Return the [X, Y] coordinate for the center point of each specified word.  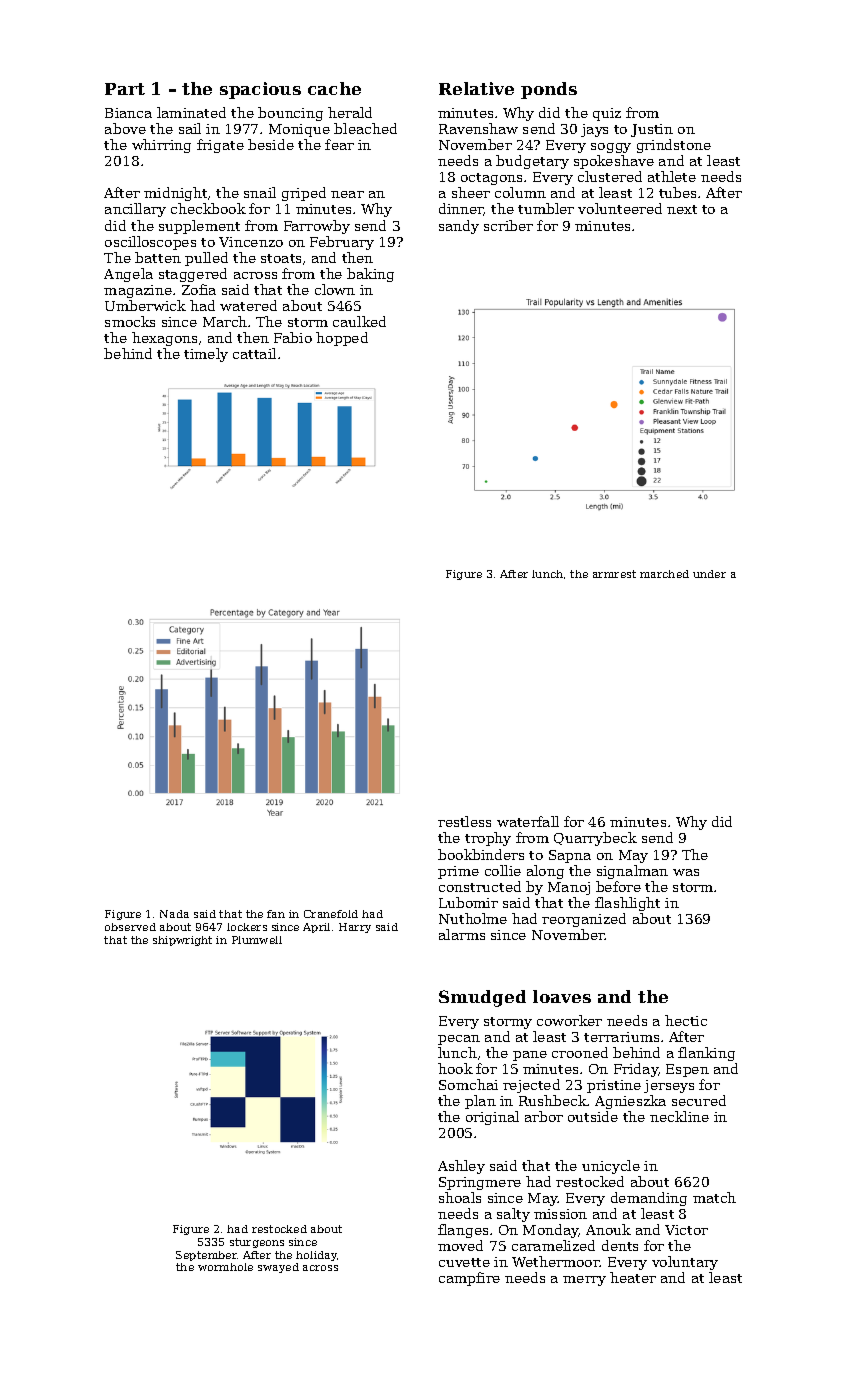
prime [458, 872]
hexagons [164, 339]
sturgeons [257, 1243]
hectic [686, 1020]
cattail [254, 353]
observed [130, 927]
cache [334, 88]
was [686, 872]
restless [464, 821]
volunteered [620, 208]
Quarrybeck [595, 839]
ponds [549, 90]
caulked [359, 321]
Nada [174, 914]
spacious [260, 90]
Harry [355, 928]
